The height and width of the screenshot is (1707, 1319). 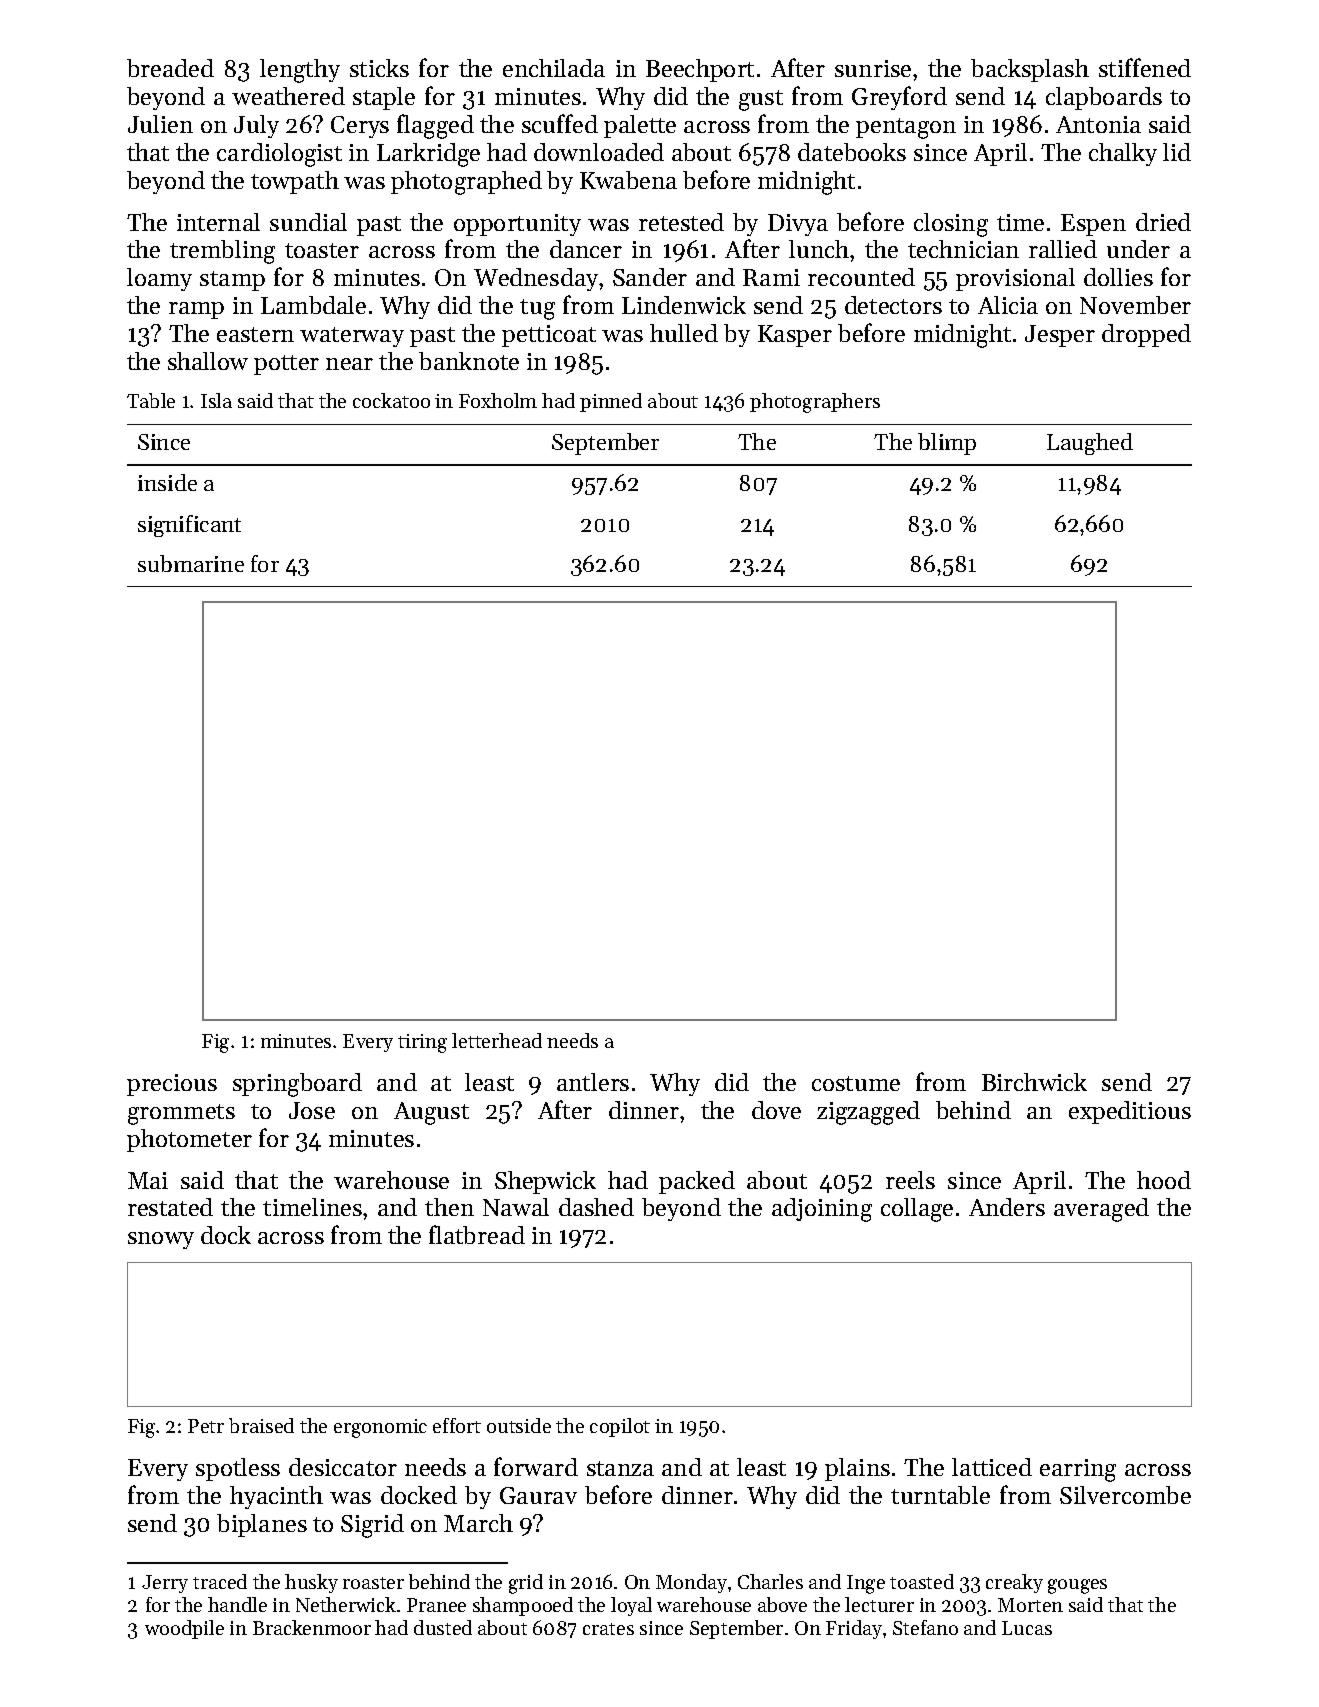 I want to click on breaded, so click(x=170, y=68).
